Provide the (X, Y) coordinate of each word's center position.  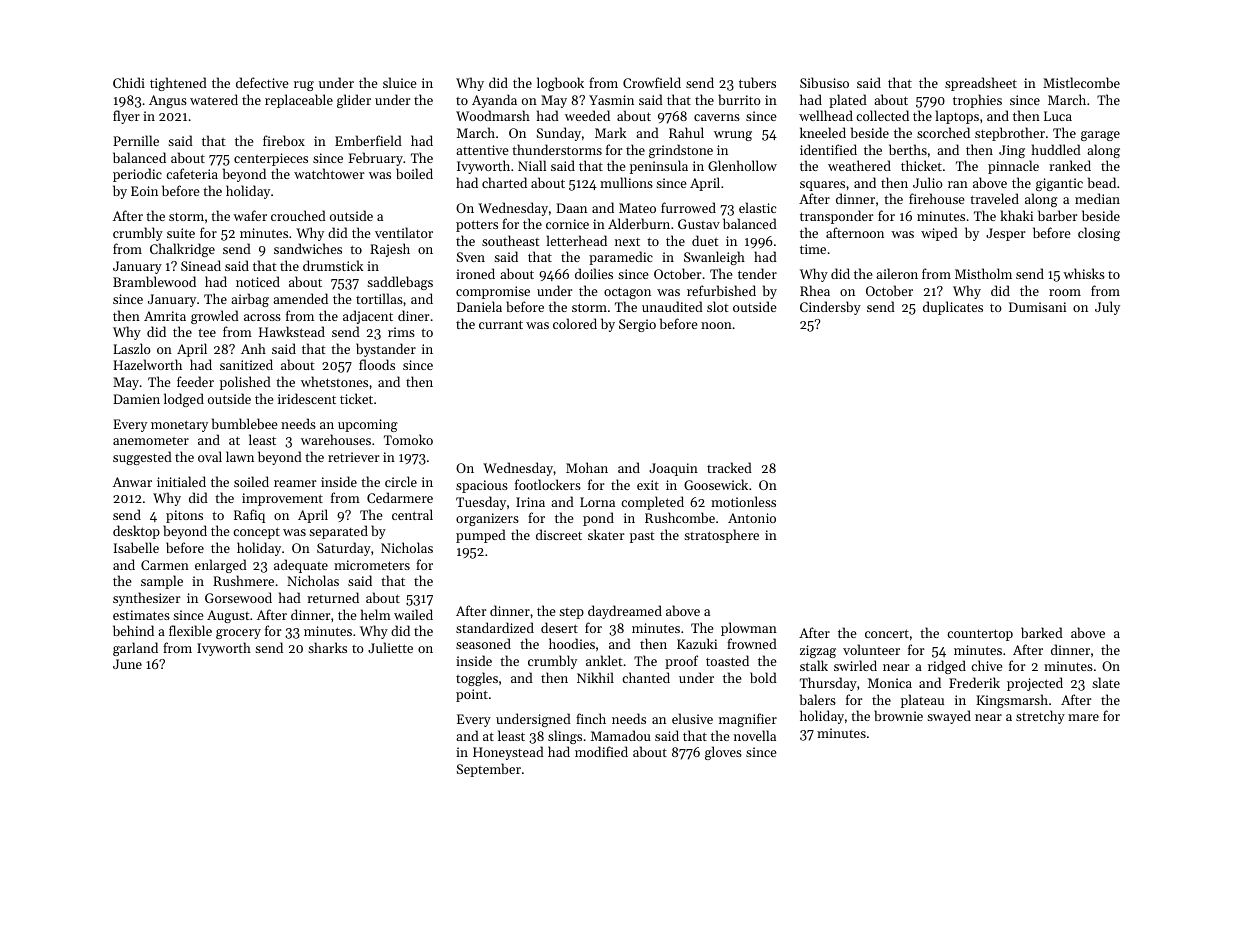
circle (401, 481)
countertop (980, 635)
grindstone (681, 151)
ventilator (404, 232)
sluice (400, 82)
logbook (560, 84)
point (472, 695)
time (813, 249)
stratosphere (721, 536)
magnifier (748, 720)
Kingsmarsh (1012, 701)
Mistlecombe (1081, 82)
